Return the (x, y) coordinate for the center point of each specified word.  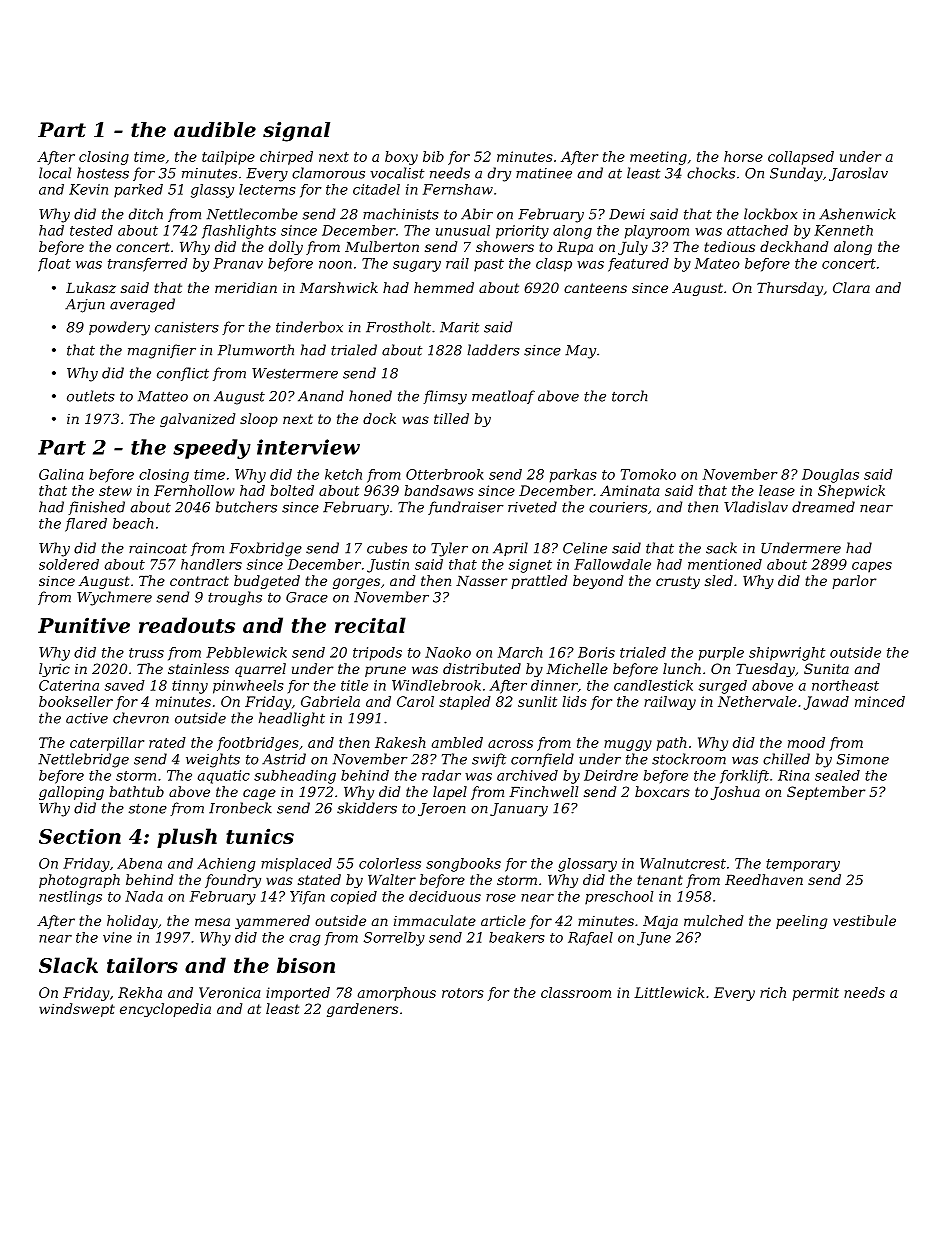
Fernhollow (194, 490)
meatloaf (503, 397)
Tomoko (648, 474)
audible (215, 130)
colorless (390, 863)
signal (296, 132)
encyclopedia (165, 1010)
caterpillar (107, 744)
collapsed (801, 158)
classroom (576, 992)
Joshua (735, 793)
